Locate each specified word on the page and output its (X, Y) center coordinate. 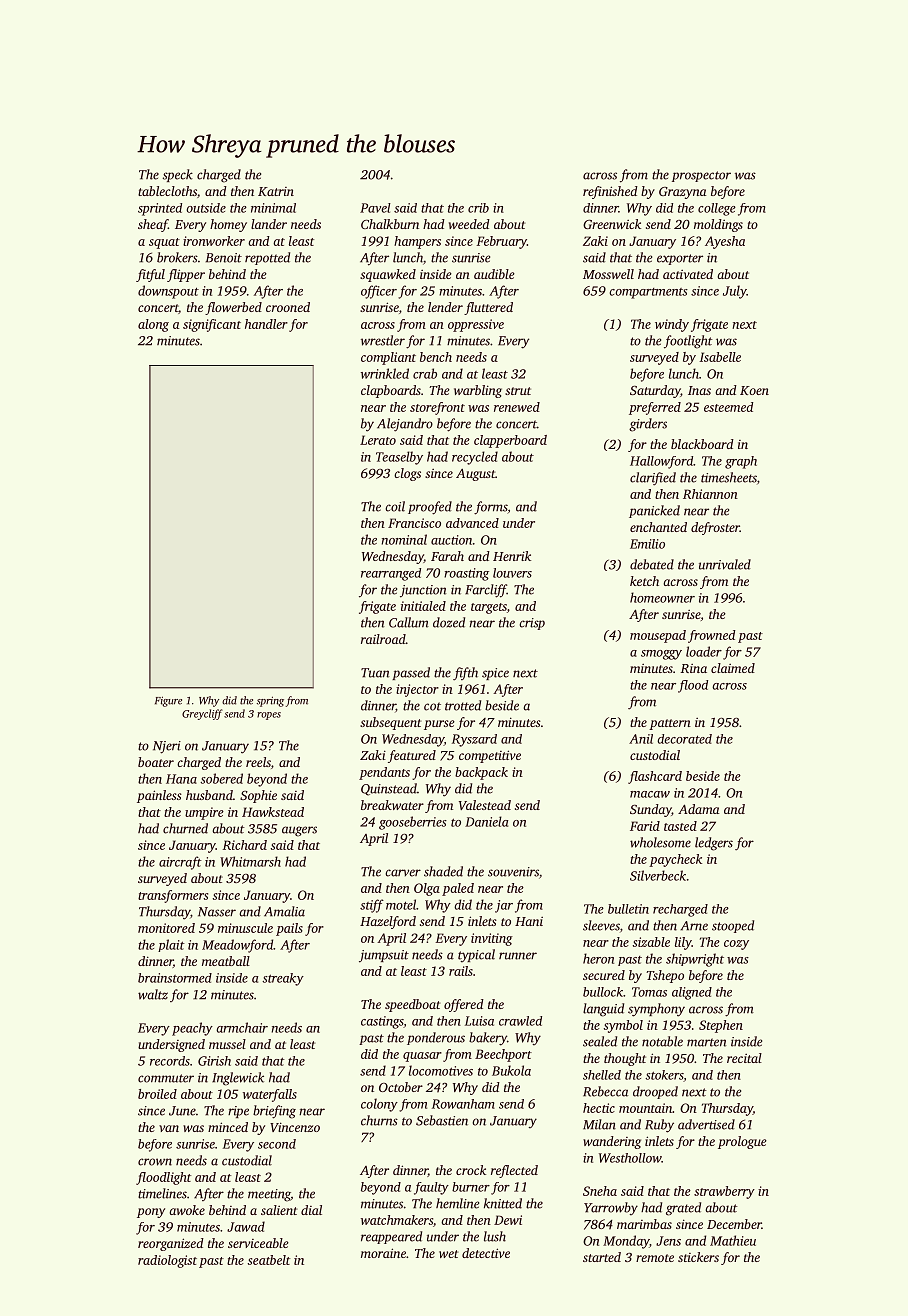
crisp (532, 624)
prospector (701, 176)
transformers (173, 896)
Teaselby (399, 458)
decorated (684, 739)
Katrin (276, 191)
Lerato (378, 440)
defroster (715, 528)
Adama (698, 809)
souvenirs (513, 872)
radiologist (167, 1261)
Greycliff (202, 714)
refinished (610, 192)
